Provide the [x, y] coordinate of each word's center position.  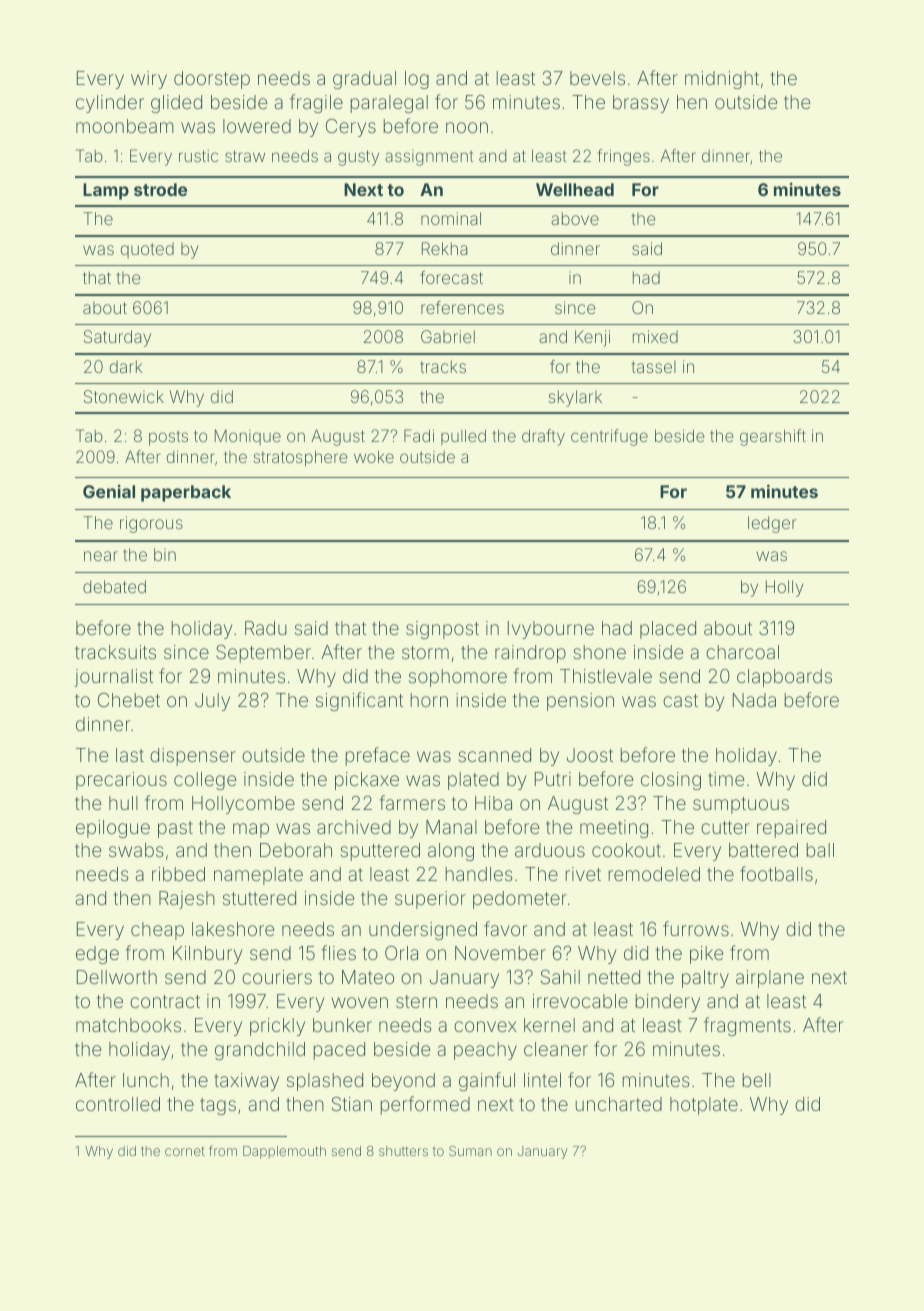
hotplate [704, 1106]
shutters [403, 1151]
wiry [149, 80]
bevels [597, 78]
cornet [185, 1151]
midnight [722, 80]
